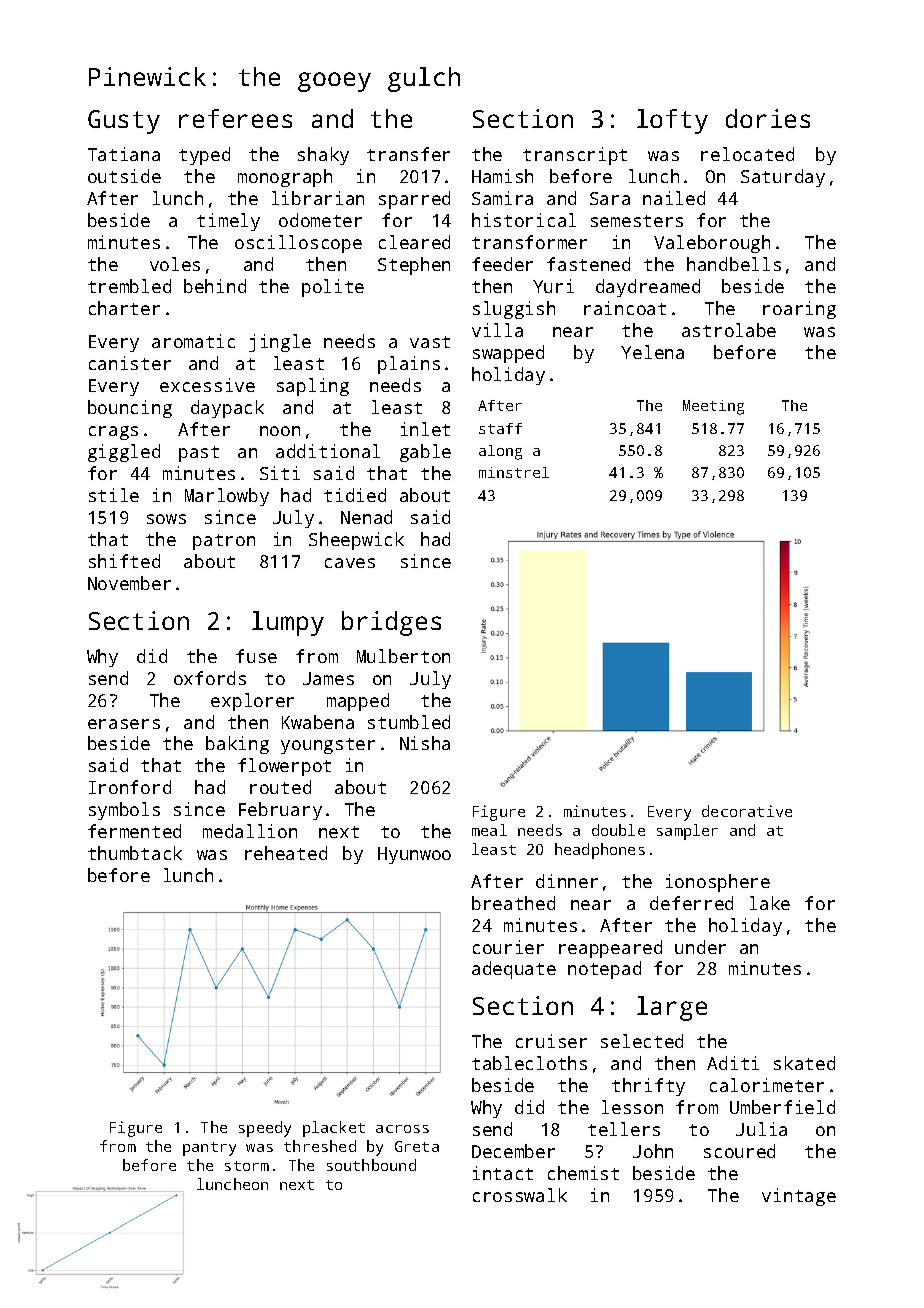 This screenshot has height=1308, width=924. I want to click on shaky, so click(323, 156).
